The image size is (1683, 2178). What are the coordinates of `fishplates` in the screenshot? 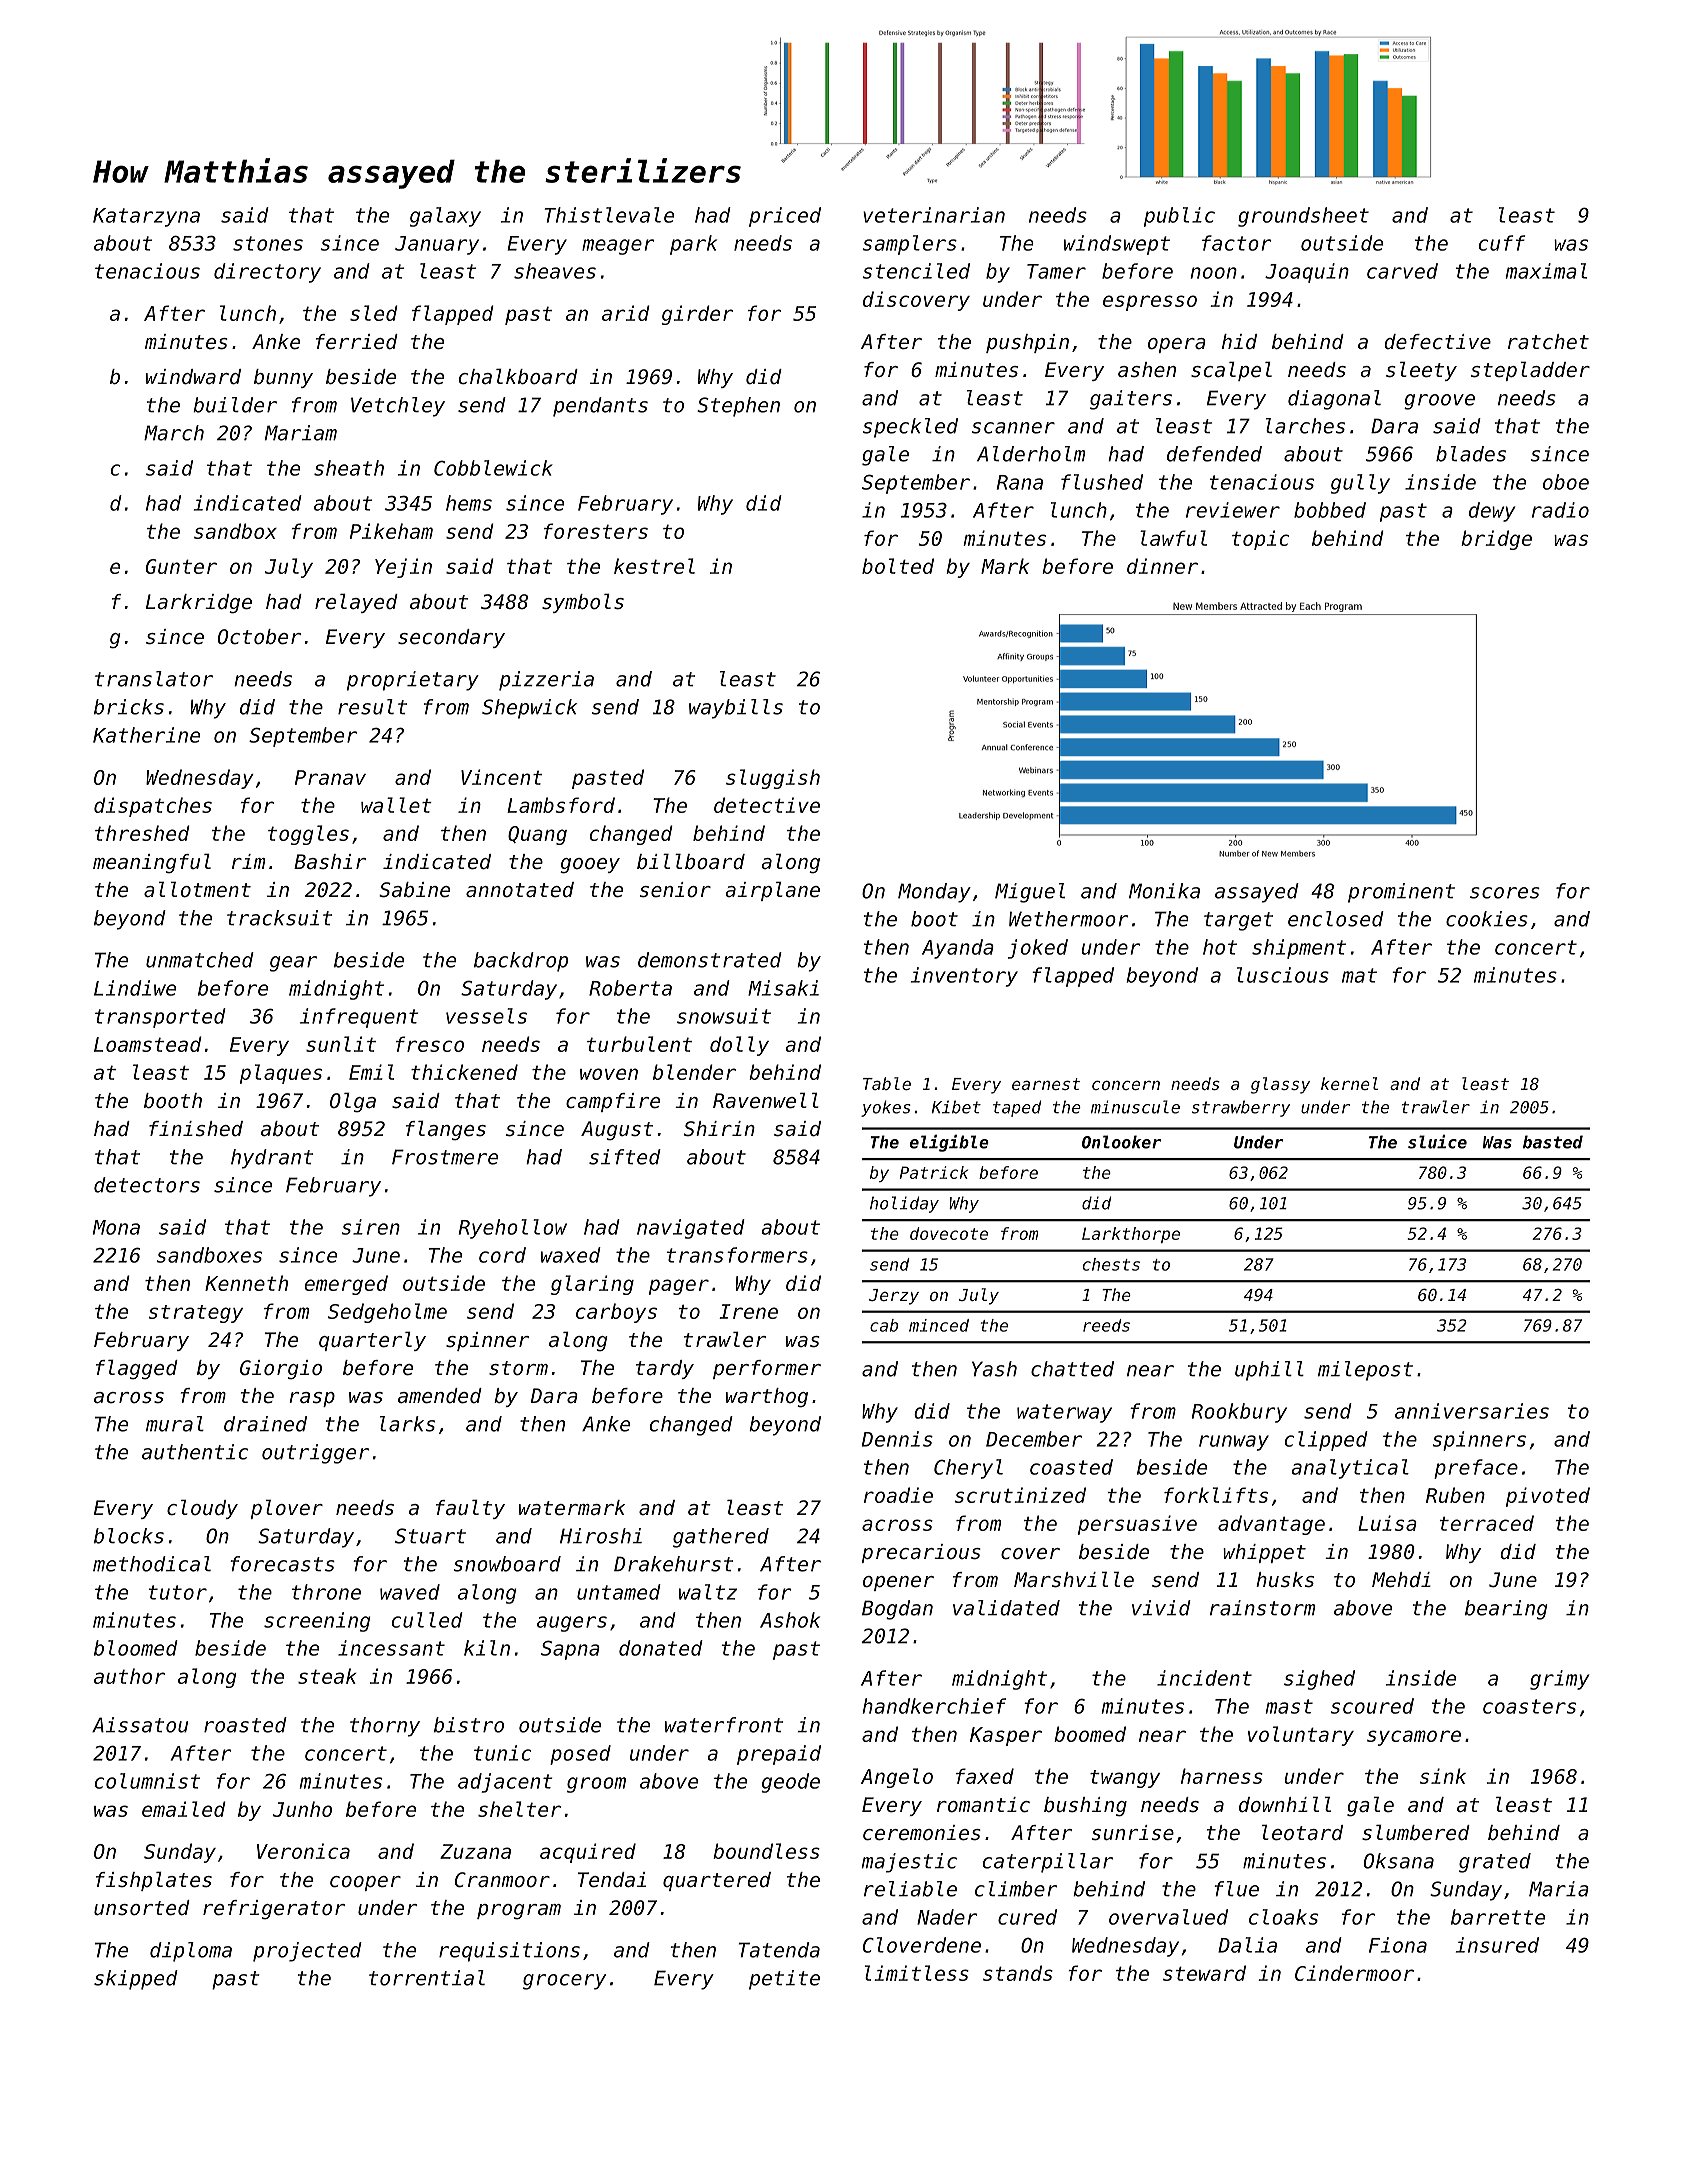 It's located at (154, 1881).
